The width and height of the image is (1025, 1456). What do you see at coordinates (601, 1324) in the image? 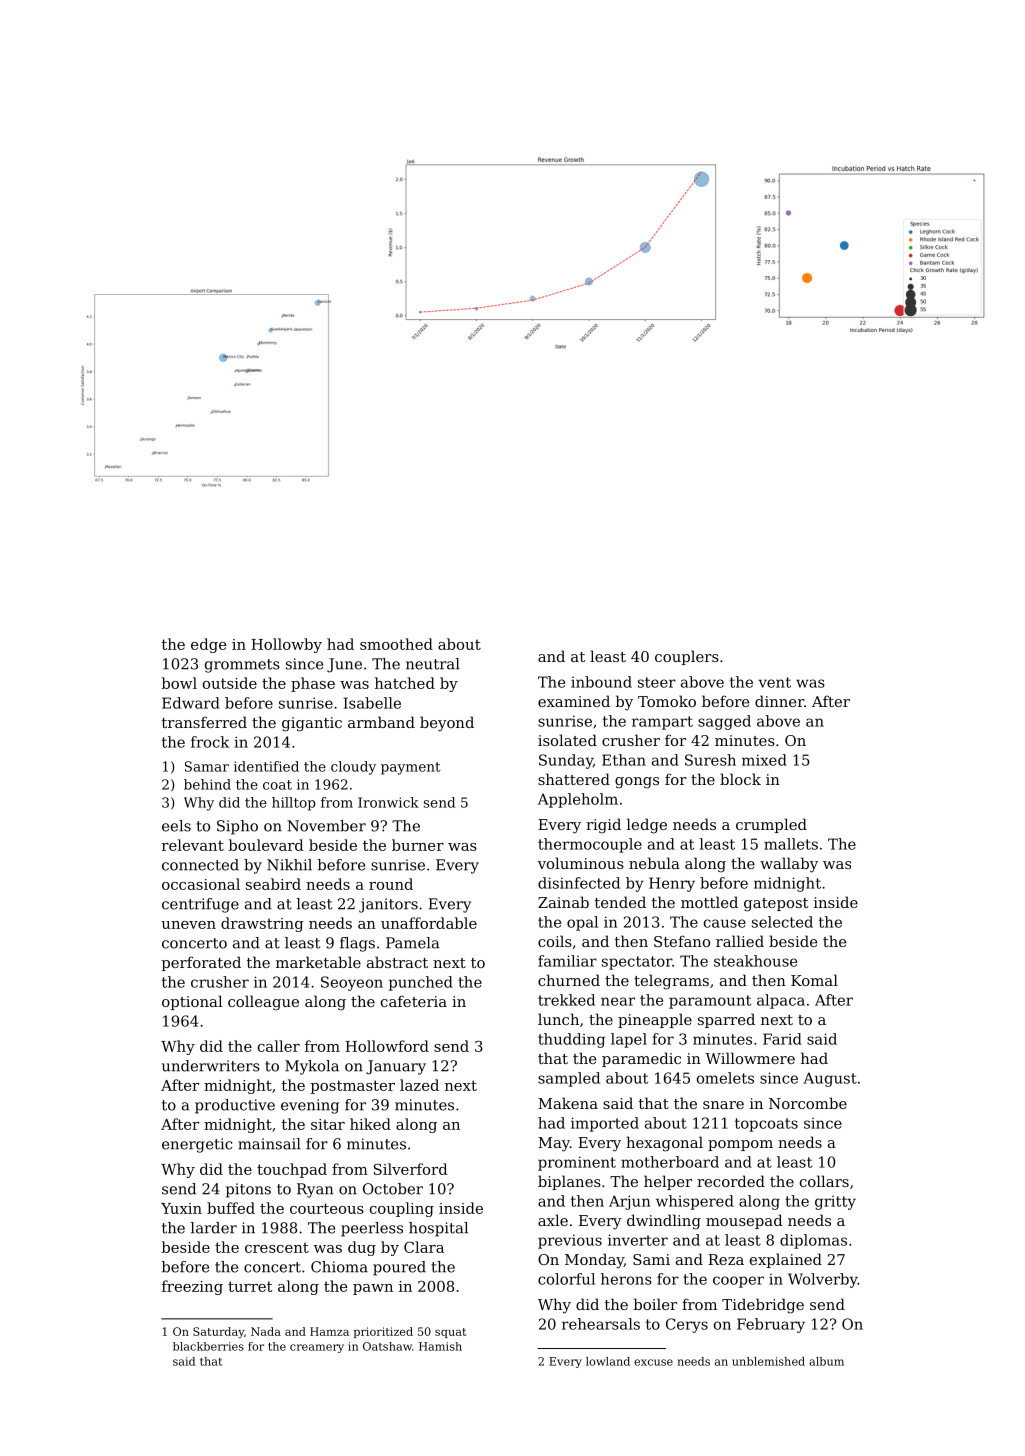
I see `rehearsals` at bounding box center [601, 1324].
